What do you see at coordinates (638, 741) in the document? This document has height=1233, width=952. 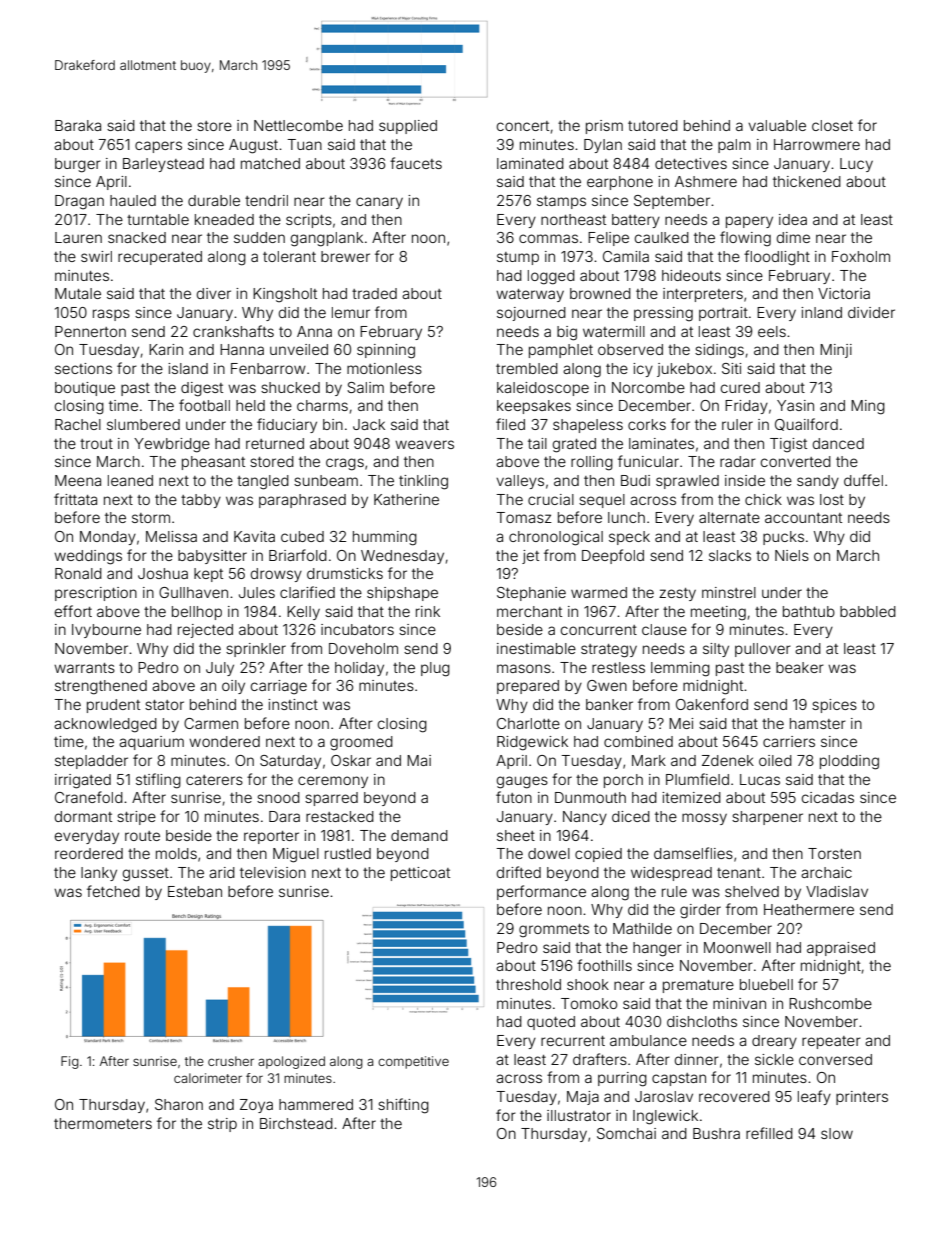 I see `combined` at bounding box center [638, 741].
